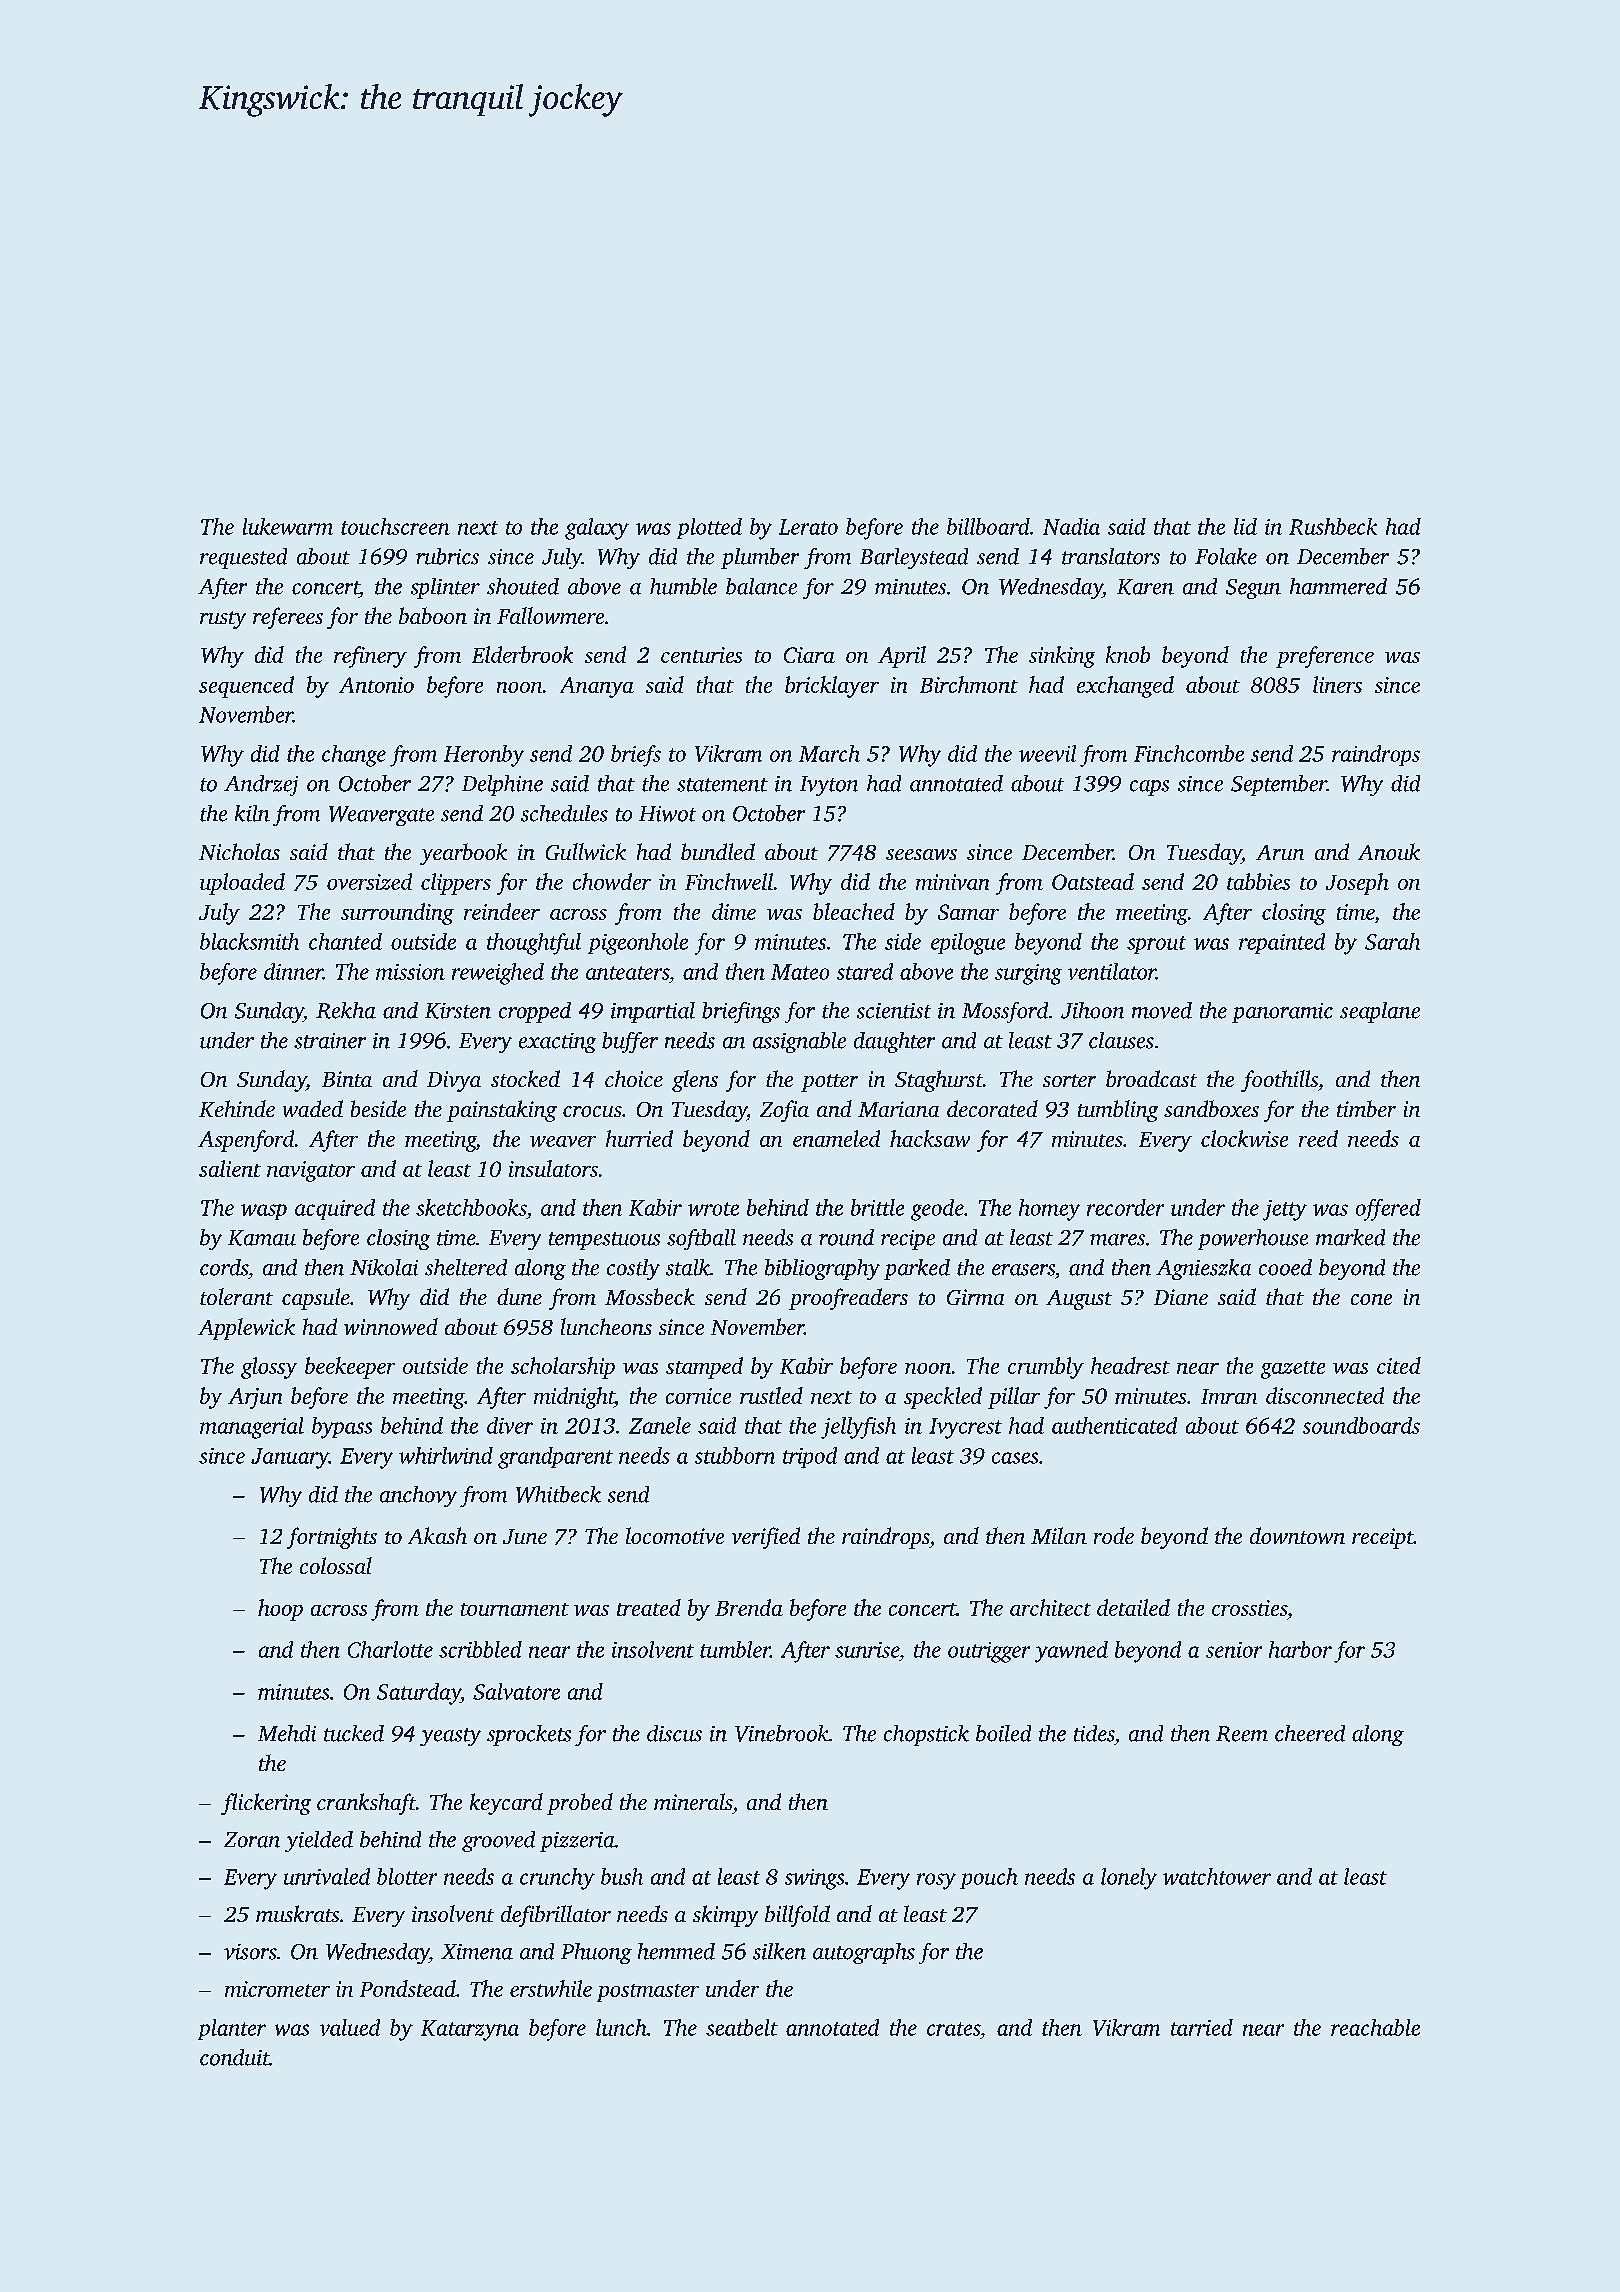 This page has height=2292, width=1620. I want to click on chopstick, so click(926, 1735).
